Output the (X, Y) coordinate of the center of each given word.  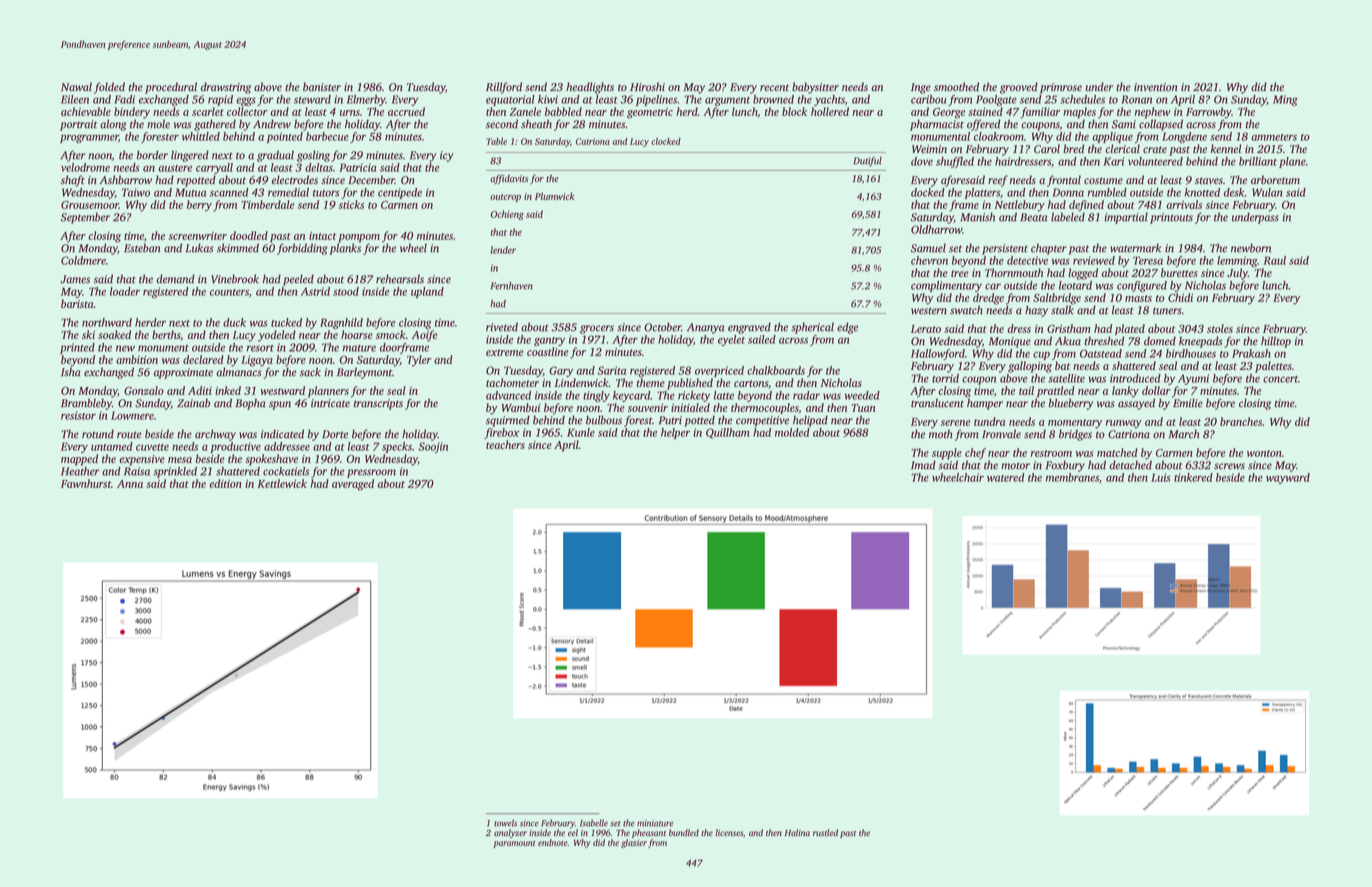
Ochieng (507, 215)
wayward (1288, 478)
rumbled (1107, 192)
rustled (825, 832)
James (75, 279)
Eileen (75, 99)
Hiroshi (647, 86)
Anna (130, 484)
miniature (655, 823)
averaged (353, 485)
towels (505, 823)
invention (1155, 87)
